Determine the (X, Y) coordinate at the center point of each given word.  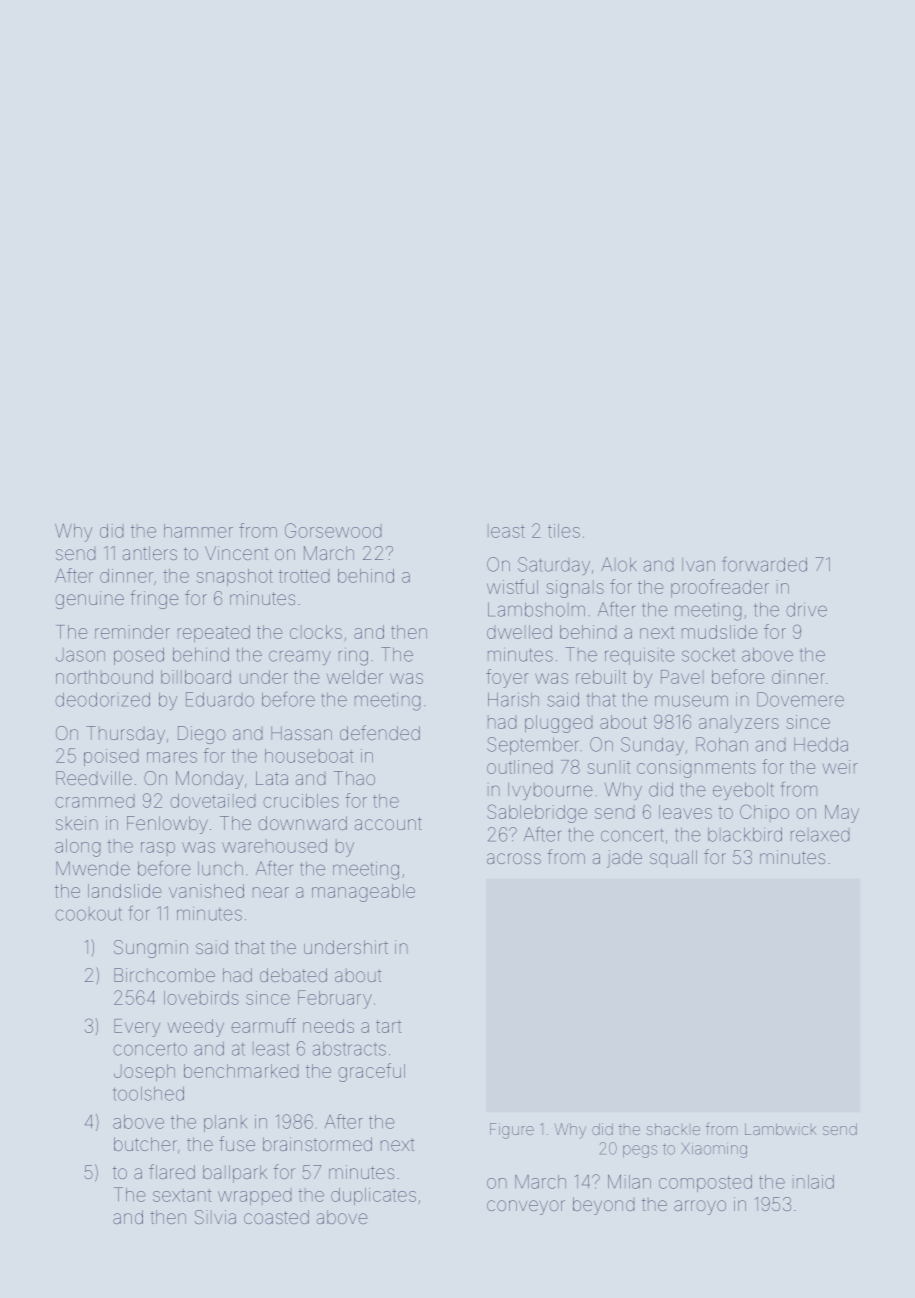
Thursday (126, 735)
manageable (363, 893)
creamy (300, 657)
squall (673, 857)
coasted (276, 1217)
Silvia (215, 1217)
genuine (89, 600)
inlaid (813, 1182)
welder (355, 677)
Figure (512, 1131)
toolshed (148, 1093)
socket (708, 654)
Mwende (93, 868)
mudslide (719, 632)
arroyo (700, 1207)
